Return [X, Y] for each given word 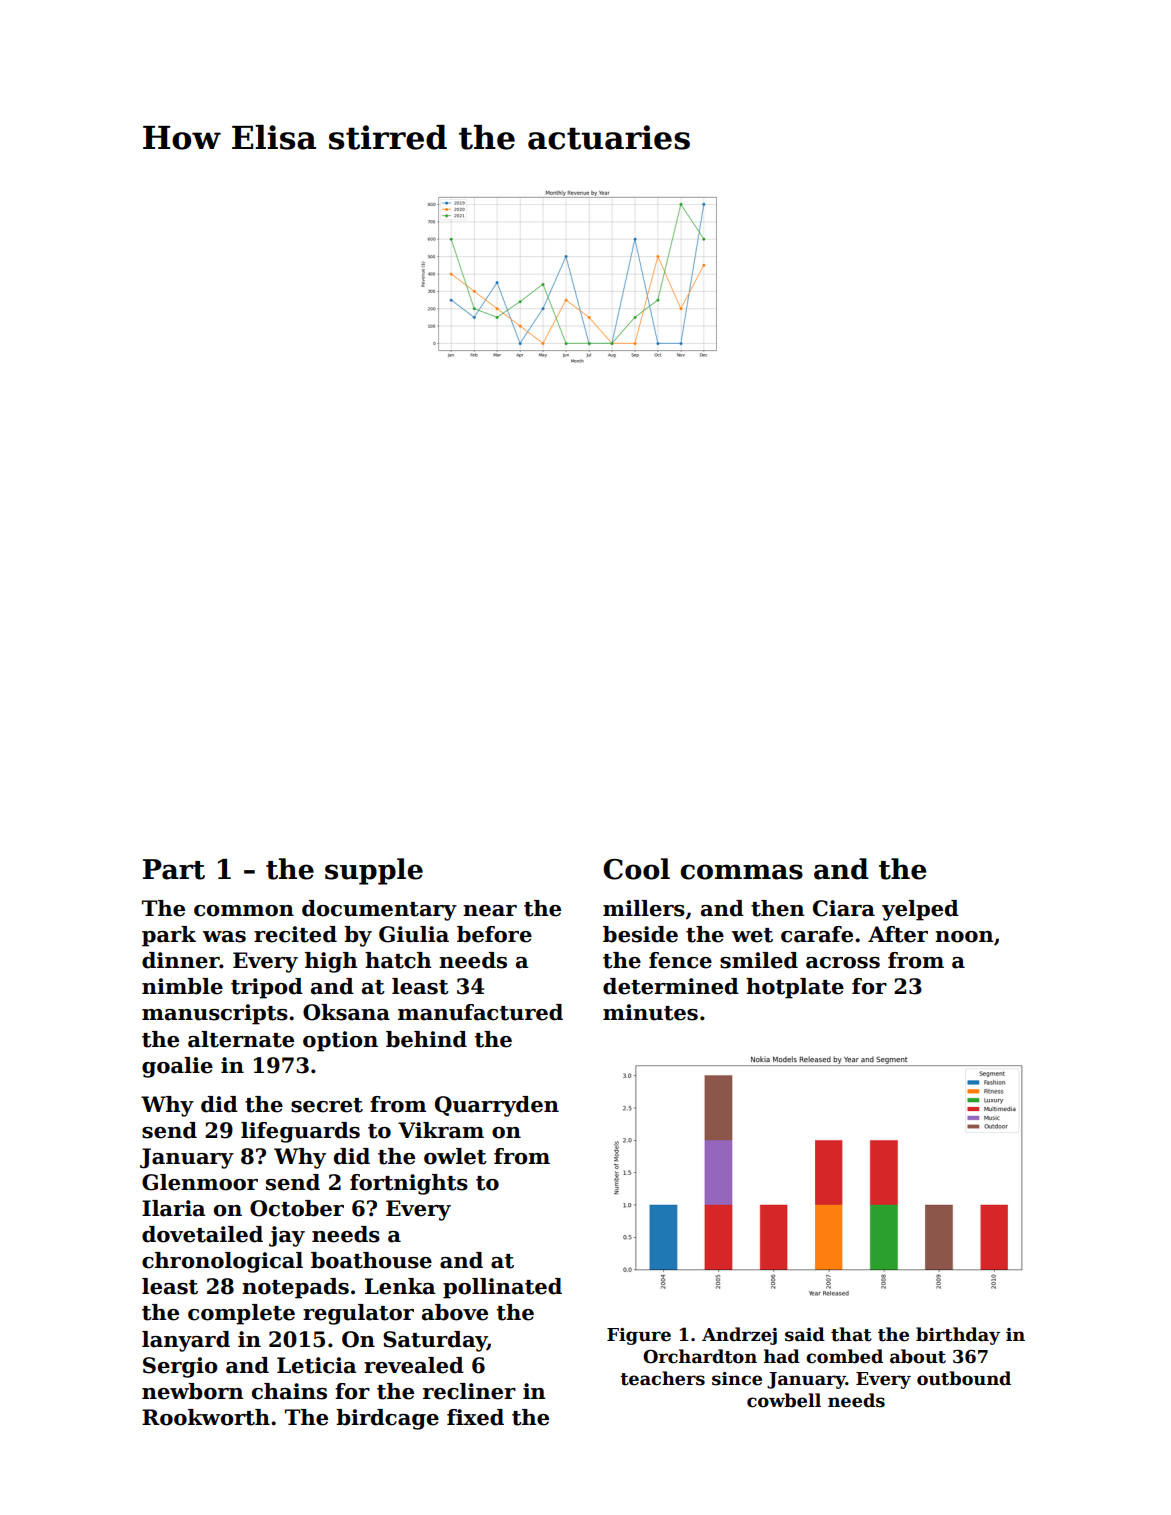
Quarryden [497, 1106]
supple [374, 871]
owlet [455, 1156]
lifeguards [300, 1132]
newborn [192, 1391]
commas [741, 872]
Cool [636, 869]
